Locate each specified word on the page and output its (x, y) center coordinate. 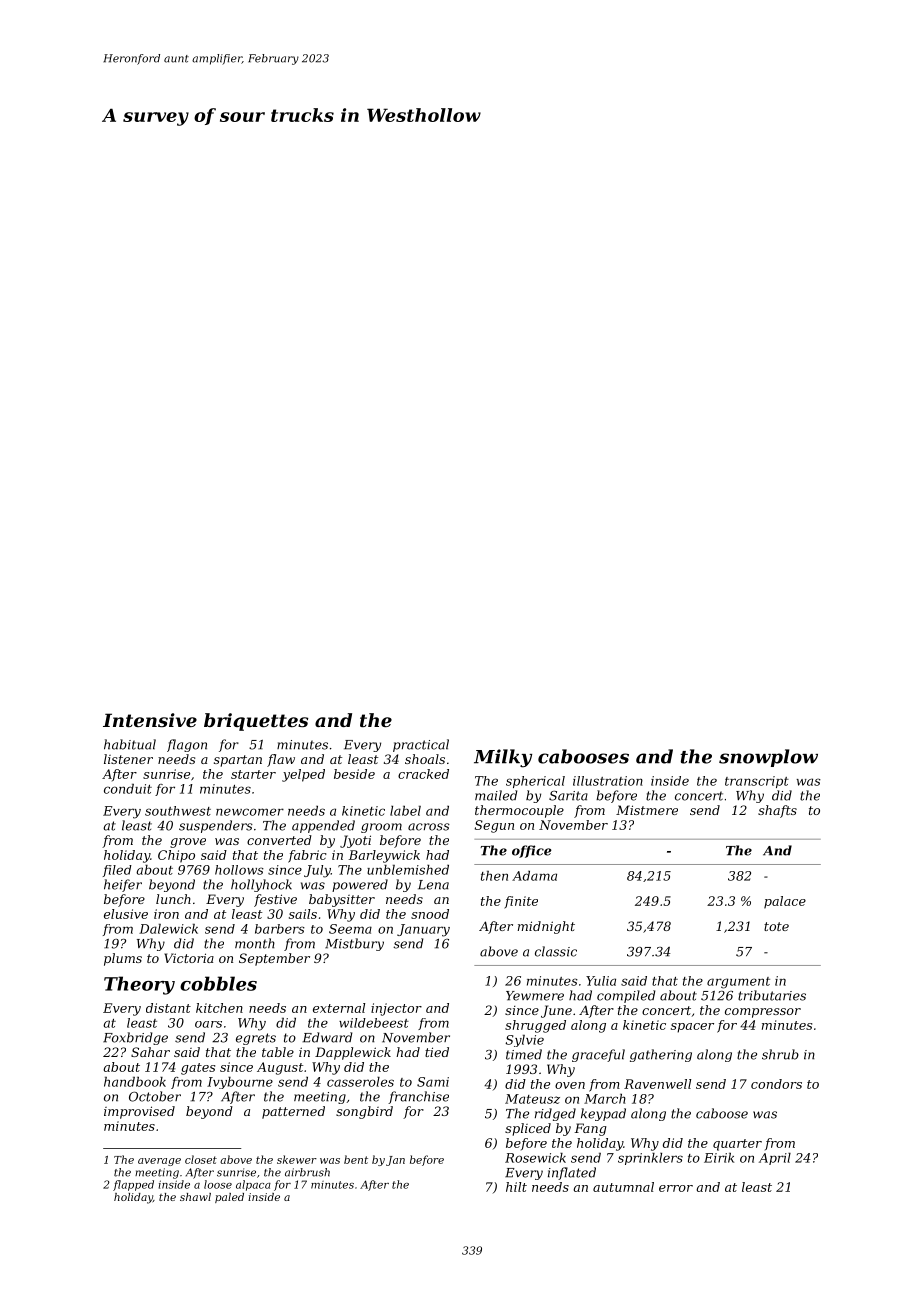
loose (218, 1184)
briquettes (256, 722)
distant (168, 1008)
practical (421, 745)
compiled (626, 996)
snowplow (768, 758)
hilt (516, 1187)
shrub (780, 1054)
